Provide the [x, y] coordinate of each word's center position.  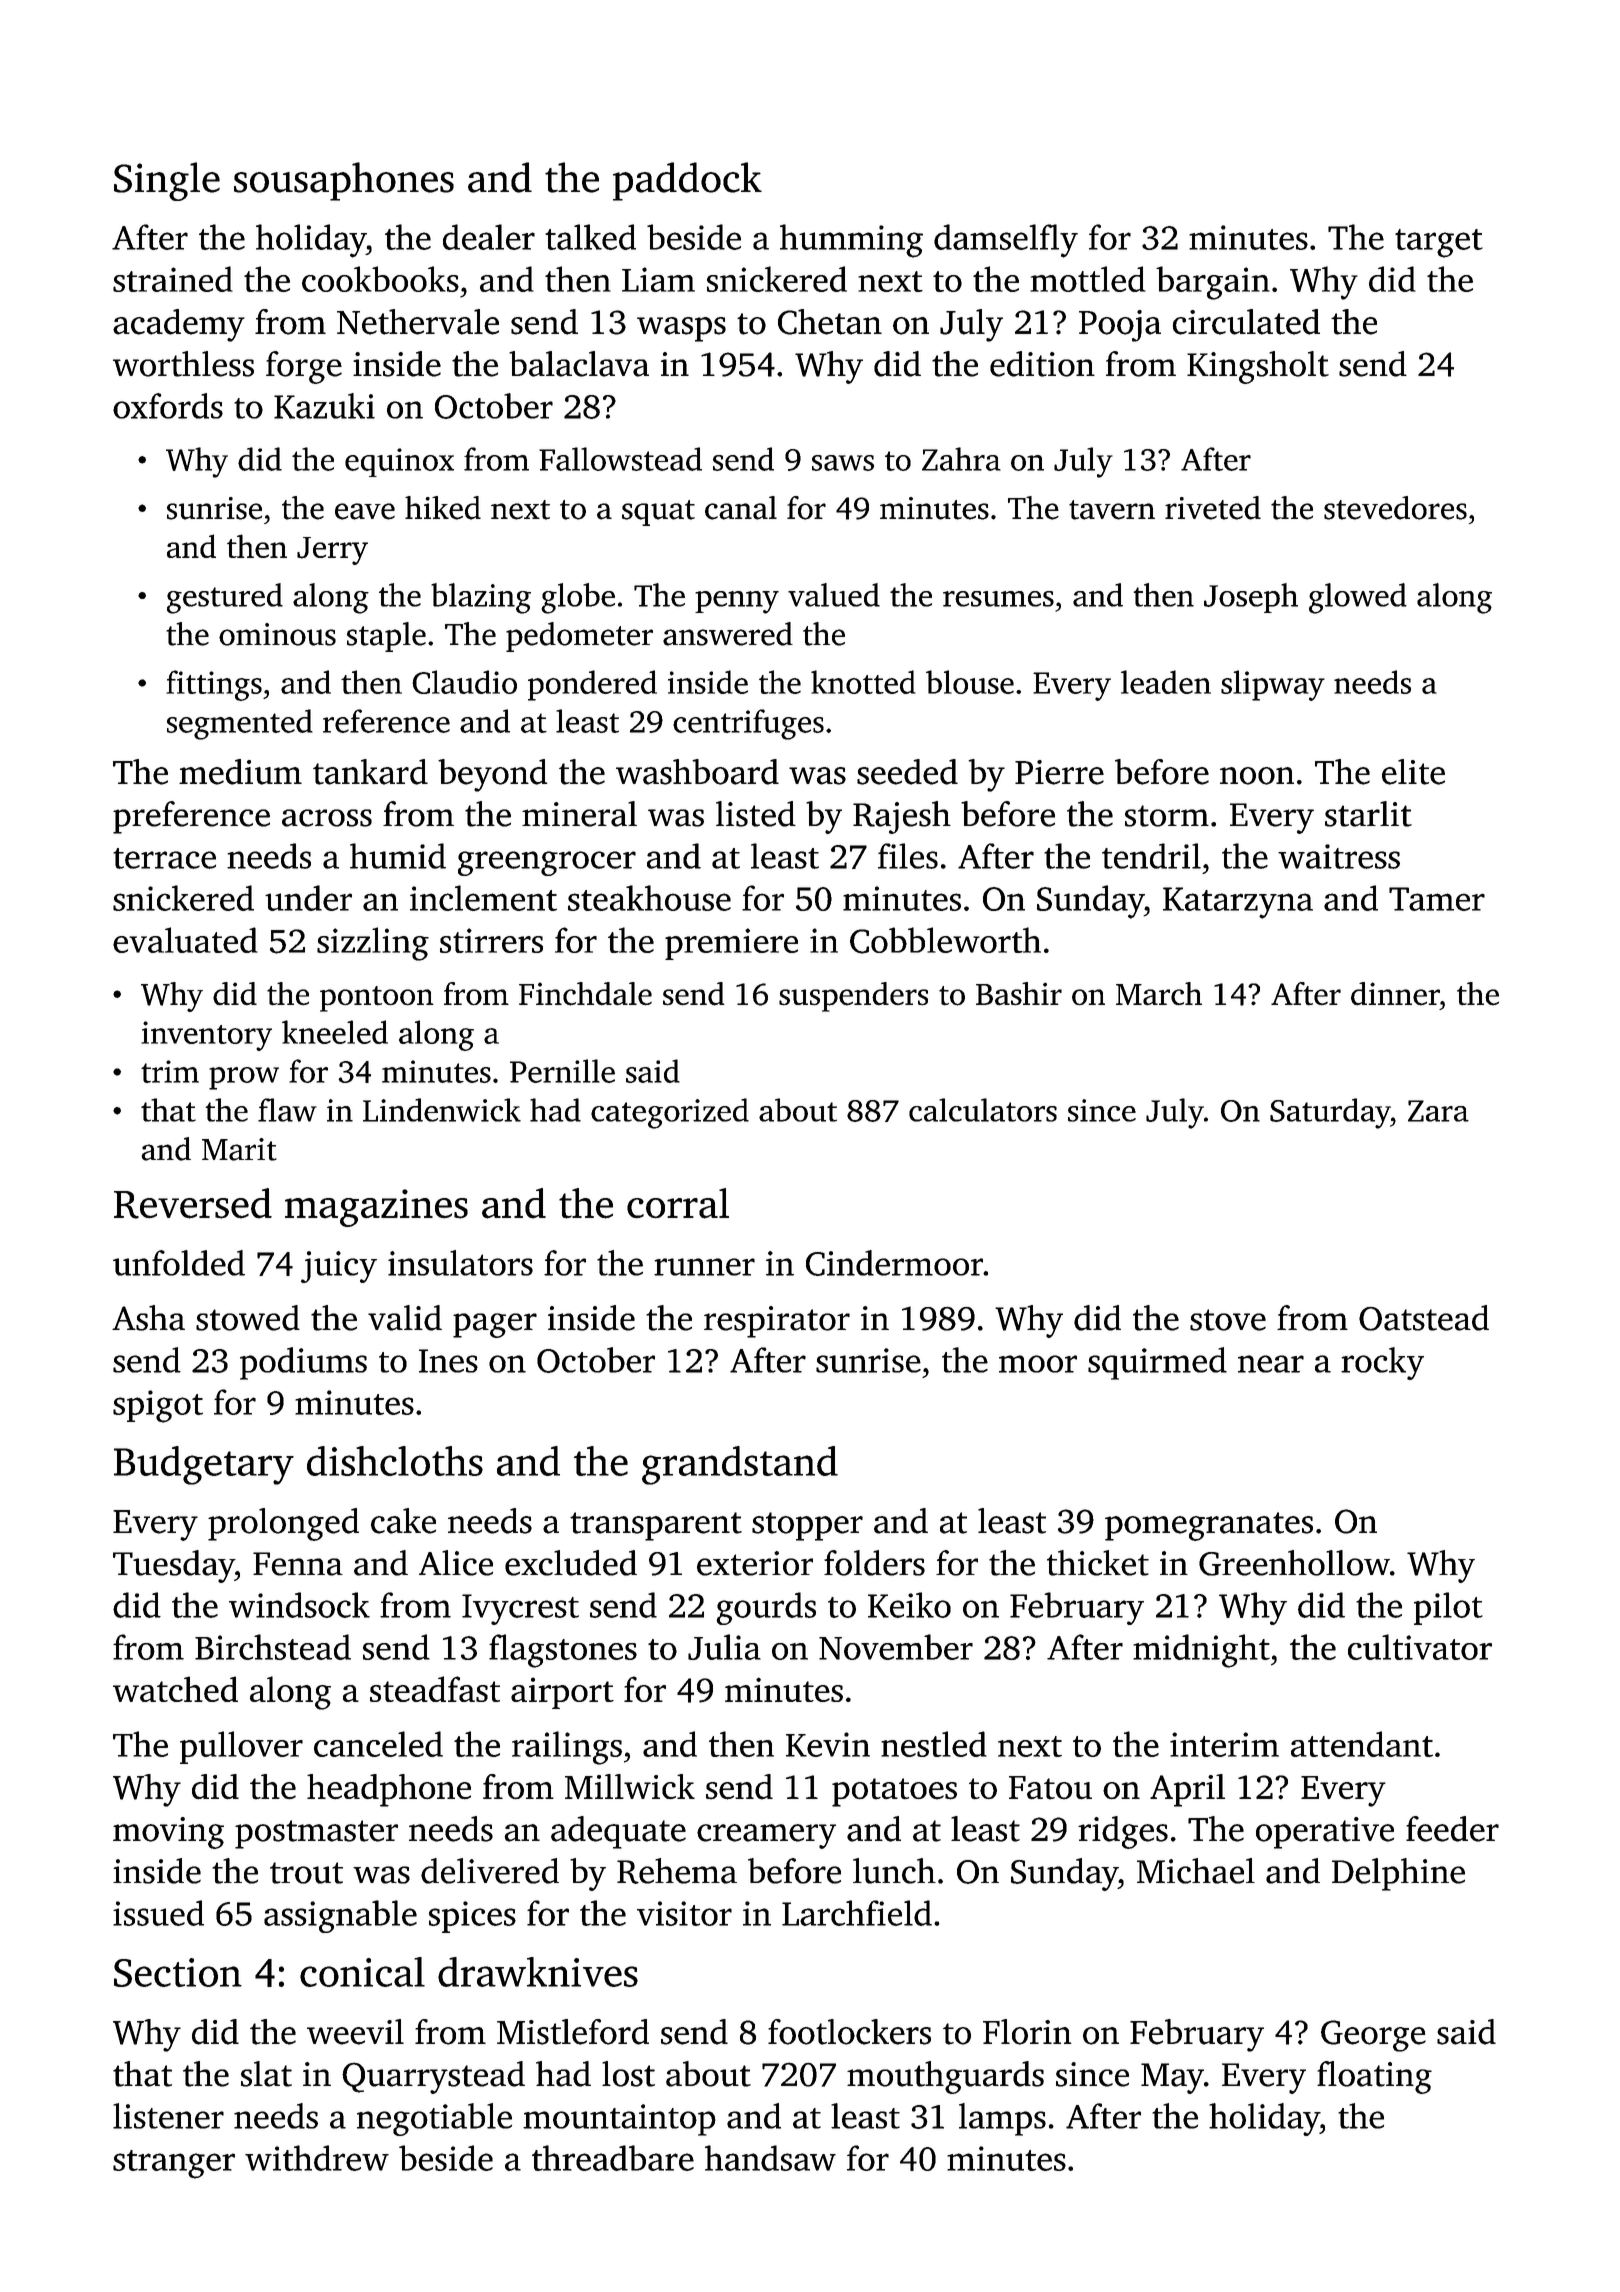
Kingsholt [1258, 367]
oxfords [168, 406]
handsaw [770, 2158]
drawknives [538, 1972]
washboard [697, 772]
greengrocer [547, 863]
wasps [681, 329]
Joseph [1251, 598]
